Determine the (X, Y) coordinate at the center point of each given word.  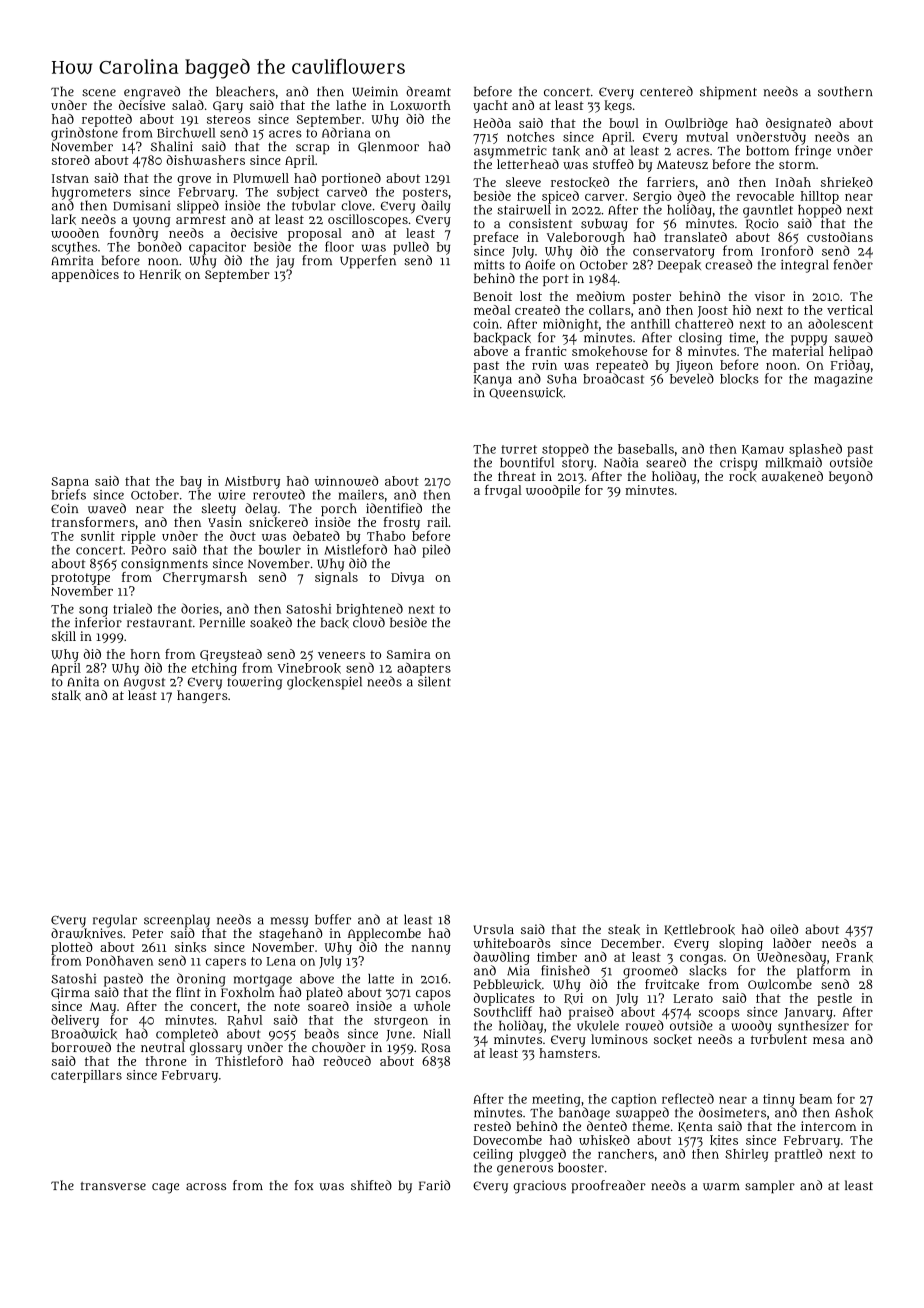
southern (845, 91)
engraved (152, 93)
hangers (202, 696)
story (578, 465)
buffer (333, 919)
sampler (770, 1186)
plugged (542, 1155)
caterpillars (86, 1076)
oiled (784, 929)
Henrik (160, 274)
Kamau (763, 450)
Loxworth (420, 105)
